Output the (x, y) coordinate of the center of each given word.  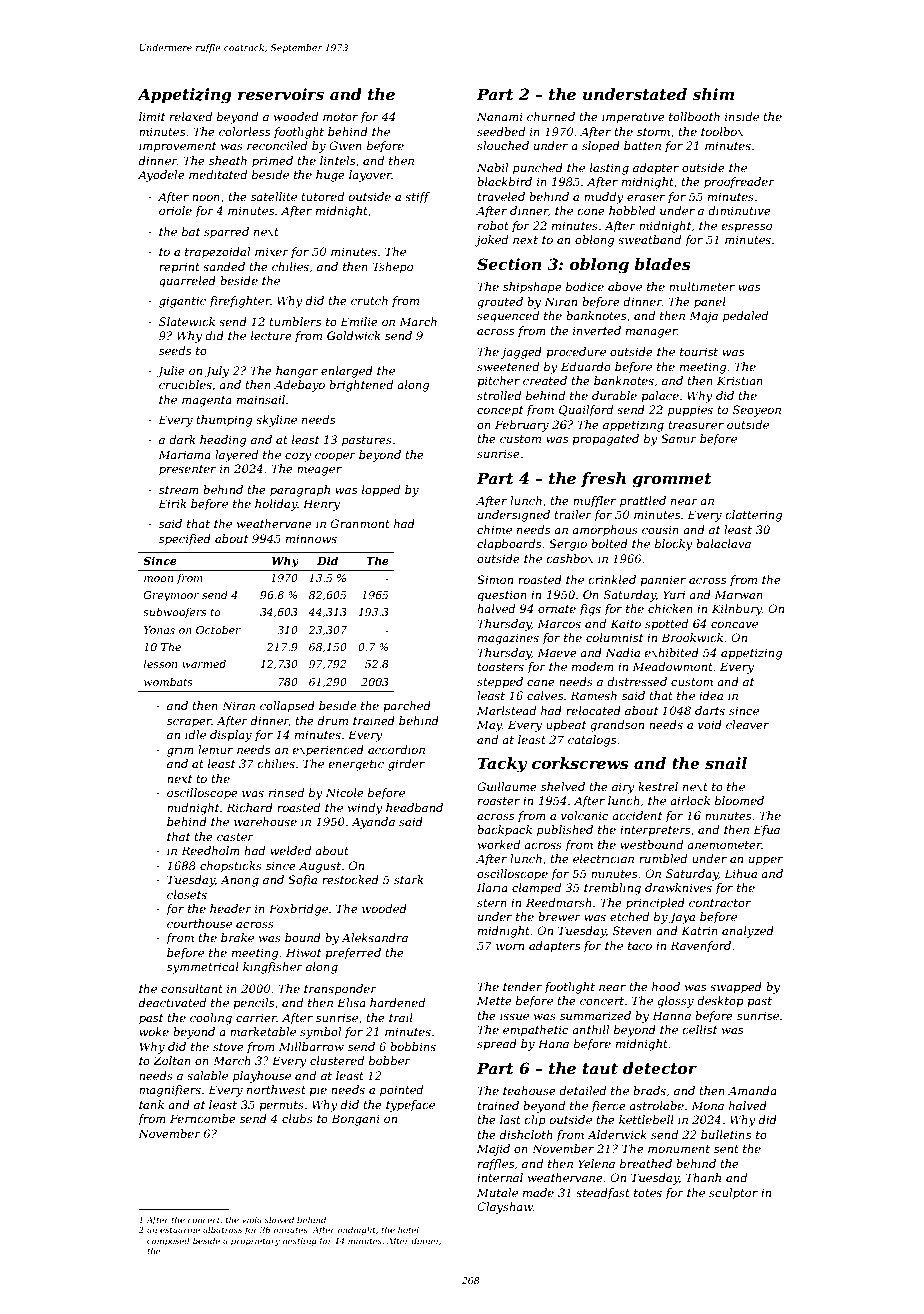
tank (151, 1104)
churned (551, 116)
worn (510, 947)
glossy (675, 1002)
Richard (249, 807)
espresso (746, 228)
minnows (311, 538)
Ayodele (161, 176)
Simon (495, 579)
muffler (594, 502)
